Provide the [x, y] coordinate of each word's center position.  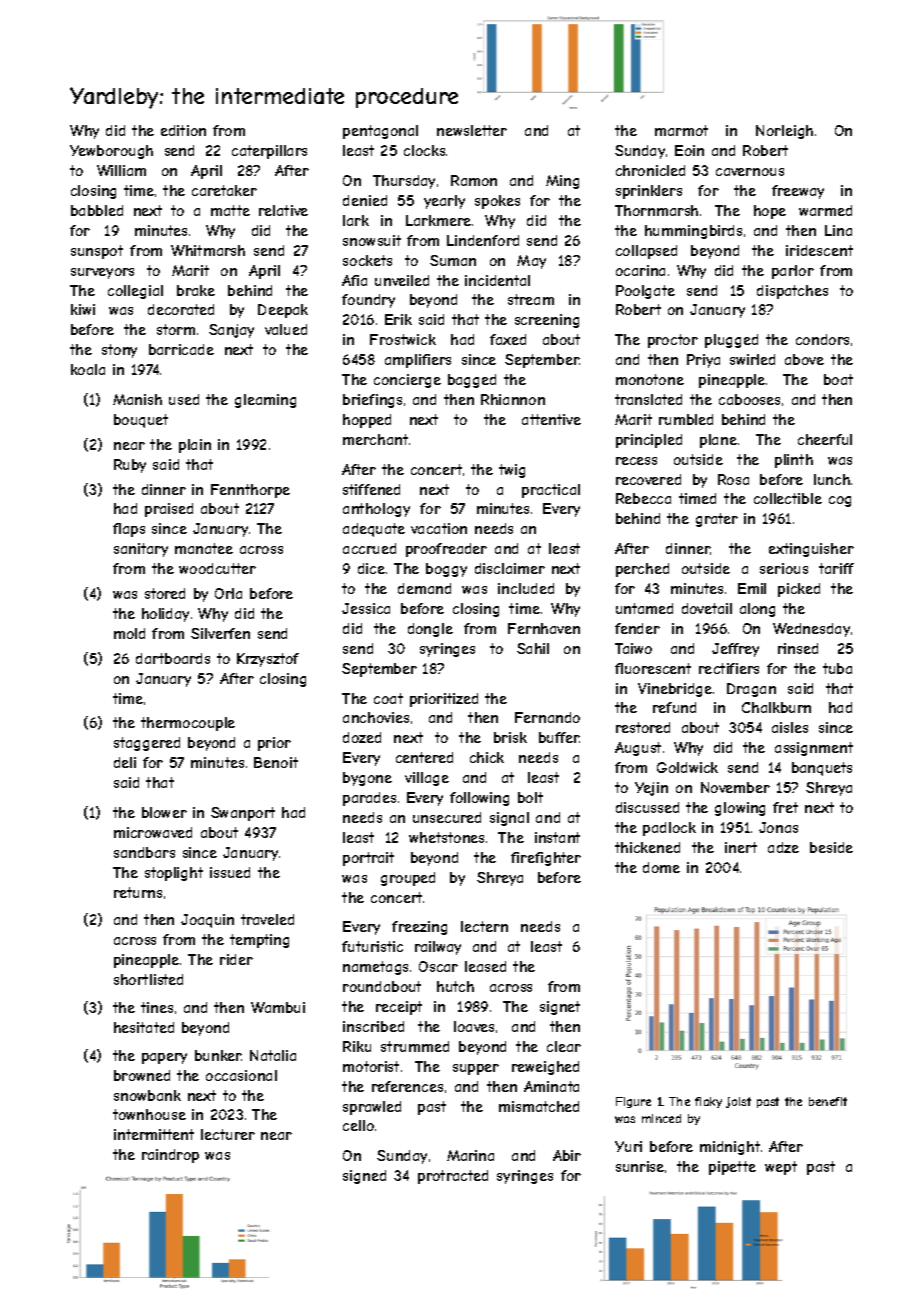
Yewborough [111, 152]
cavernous [750, 172]
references [407, 1086]
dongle [430, 630]
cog [840, 501]
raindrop [170, 1156]
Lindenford [483, 240]
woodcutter [217, 568]
